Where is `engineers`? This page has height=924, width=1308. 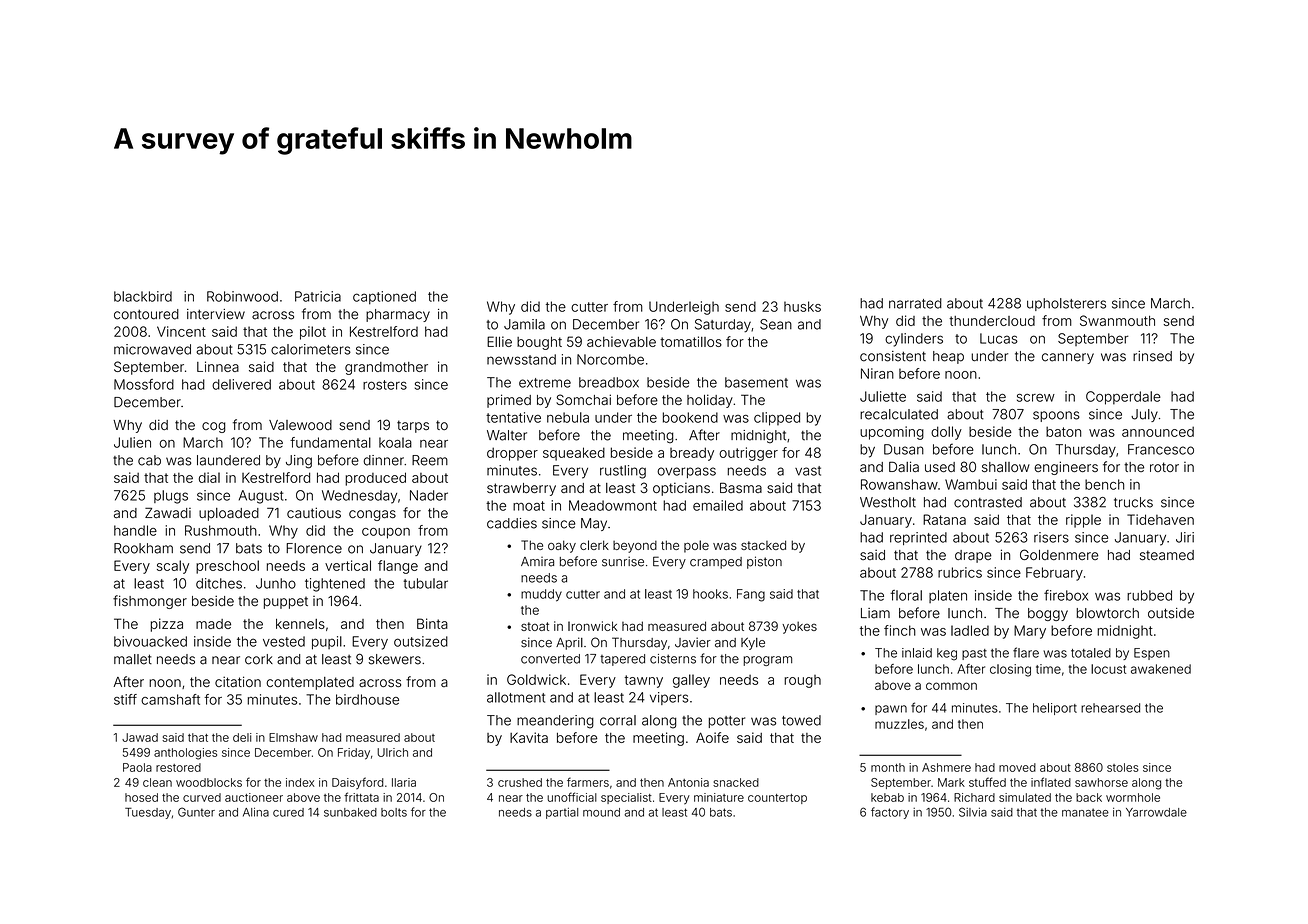 engineers is located at coordinates (1066, 468).
